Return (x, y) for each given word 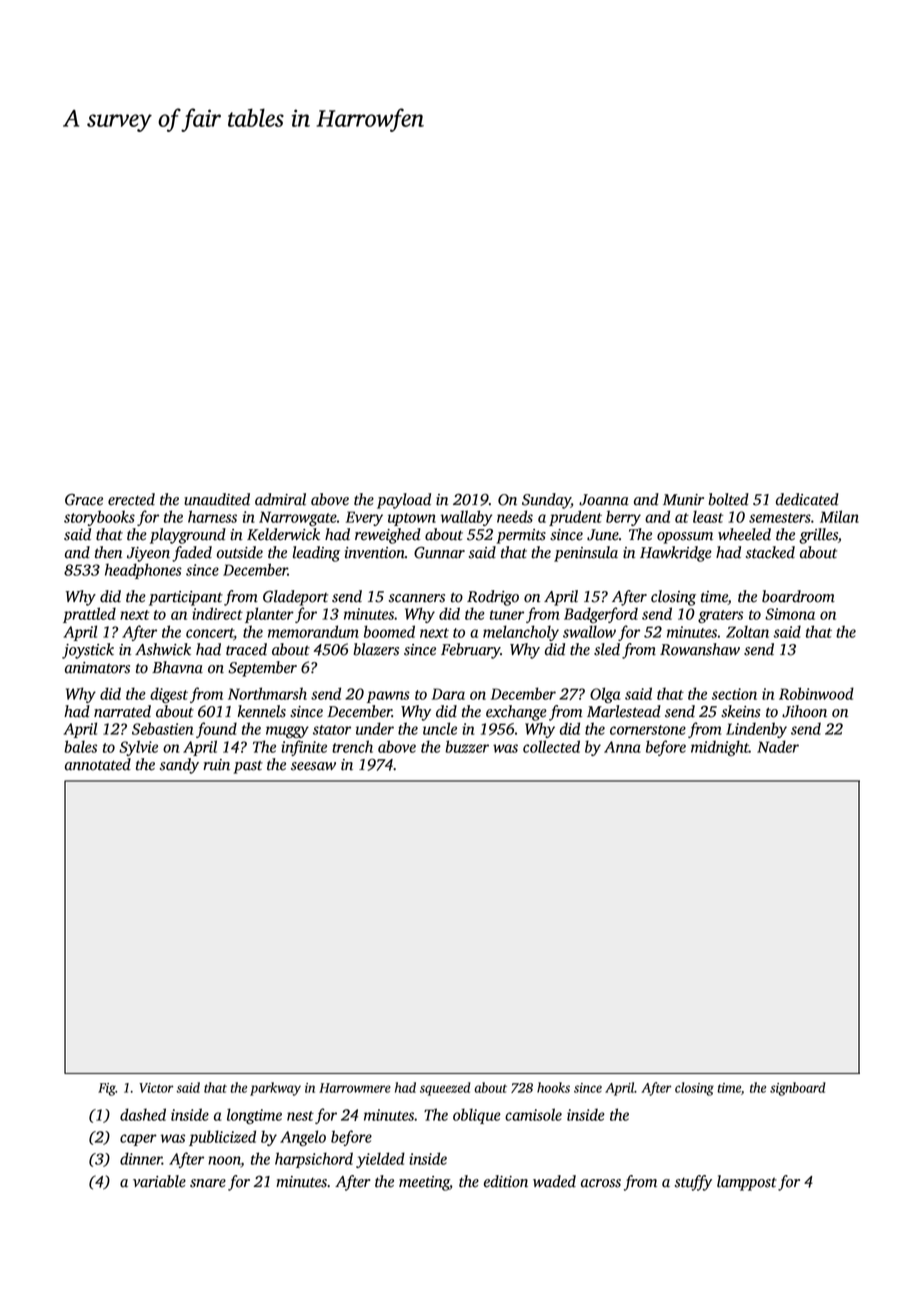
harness (212, 516)
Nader (778, 746)
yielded (380, 1160)
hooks (553, 1087)
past (248, 767)
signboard (798, 1089)
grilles (818, 536)
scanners (416, 598)
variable (159, 1181)
